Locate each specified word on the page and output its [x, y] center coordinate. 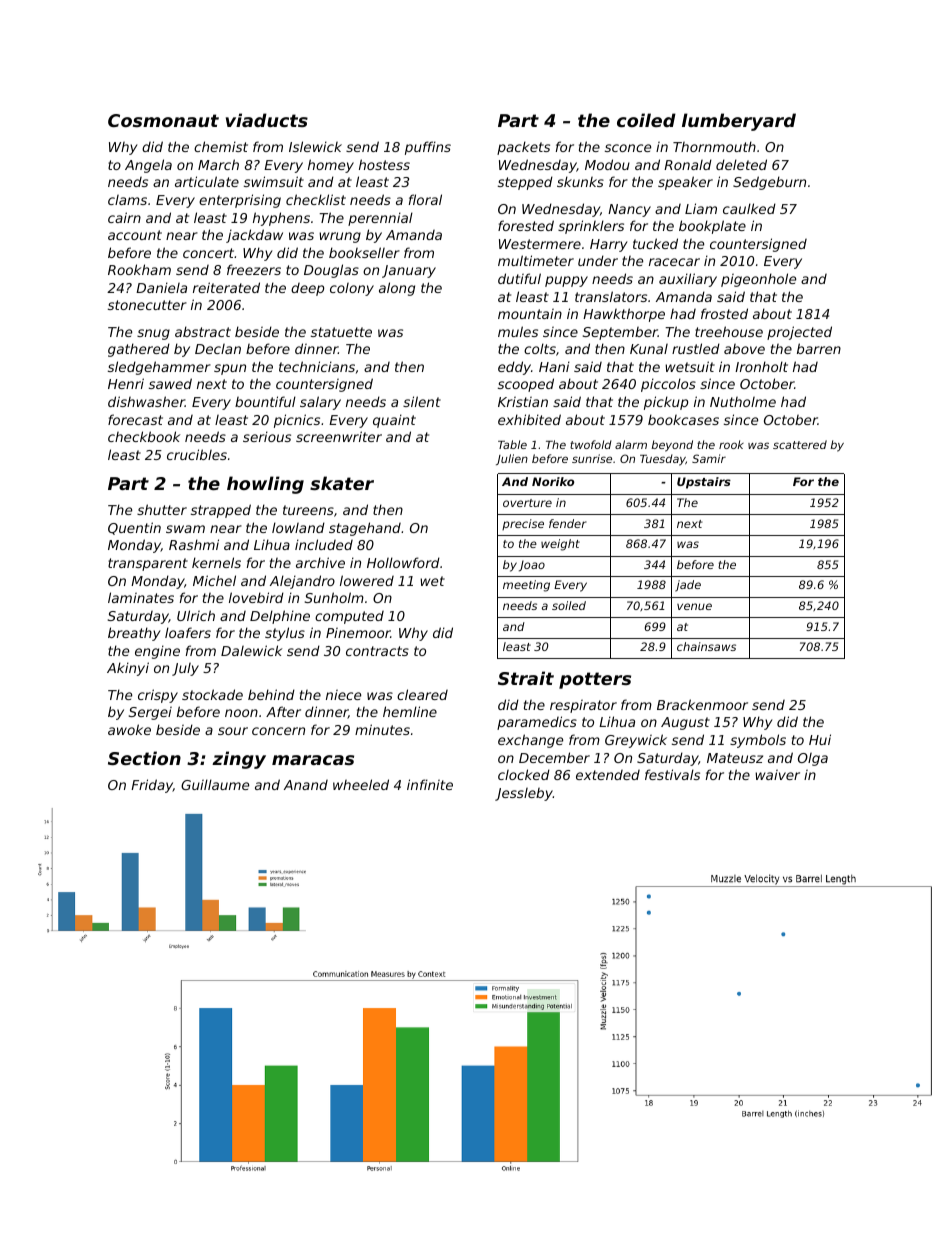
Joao [532, 566]
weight [560, 545]
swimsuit [274, 181]
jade [688, 586]
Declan [218, 349]
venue [694, 606]
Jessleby [524, 794]
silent [422, 401]
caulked [749, 208]
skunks [580, 181]
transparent [148, 564]
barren [819, 348]
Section [144, 758]
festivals [672, 774]
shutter [162, 509]
